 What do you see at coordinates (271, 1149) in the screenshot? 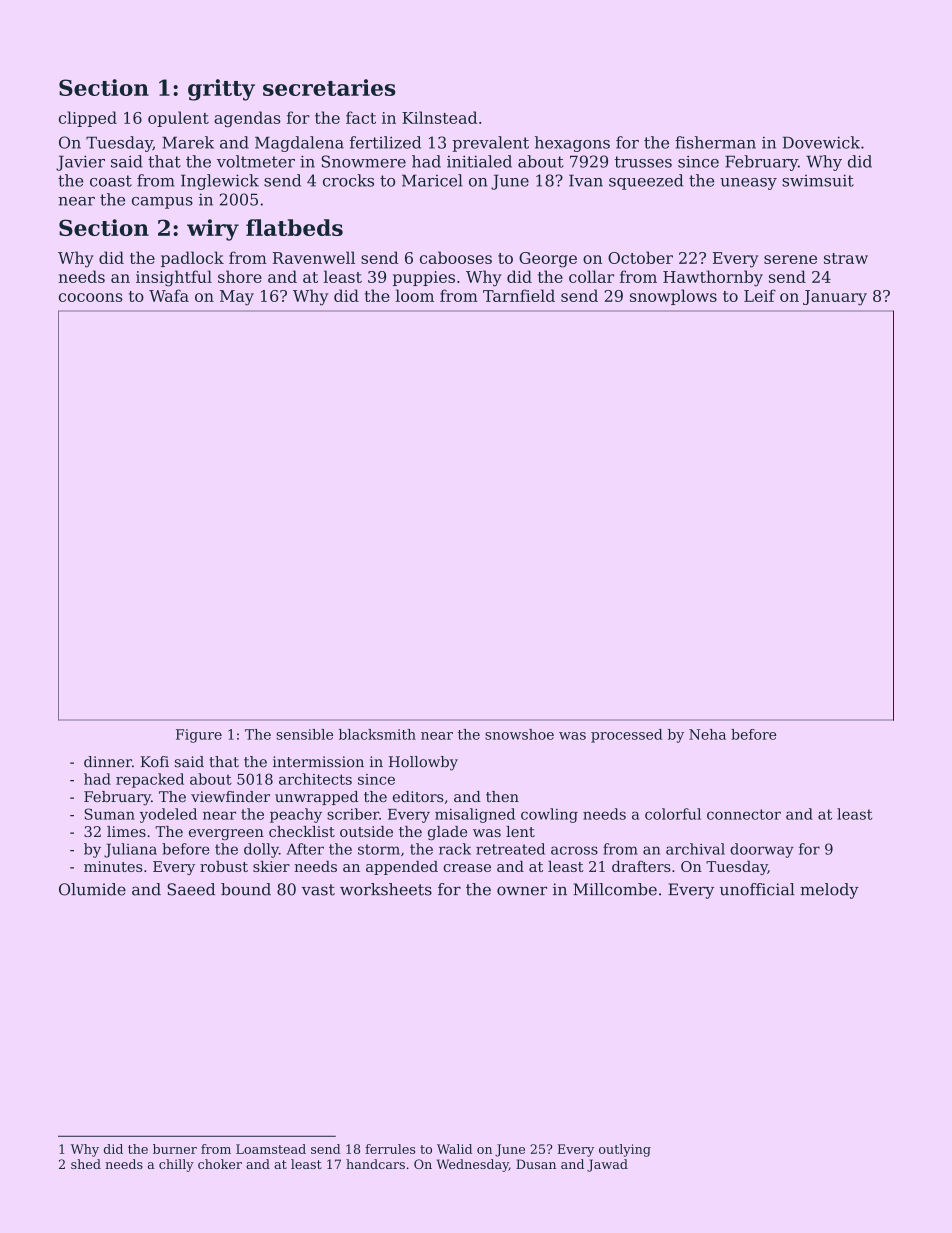
I see `Loamstead` at bounding box center [271, 1149].
